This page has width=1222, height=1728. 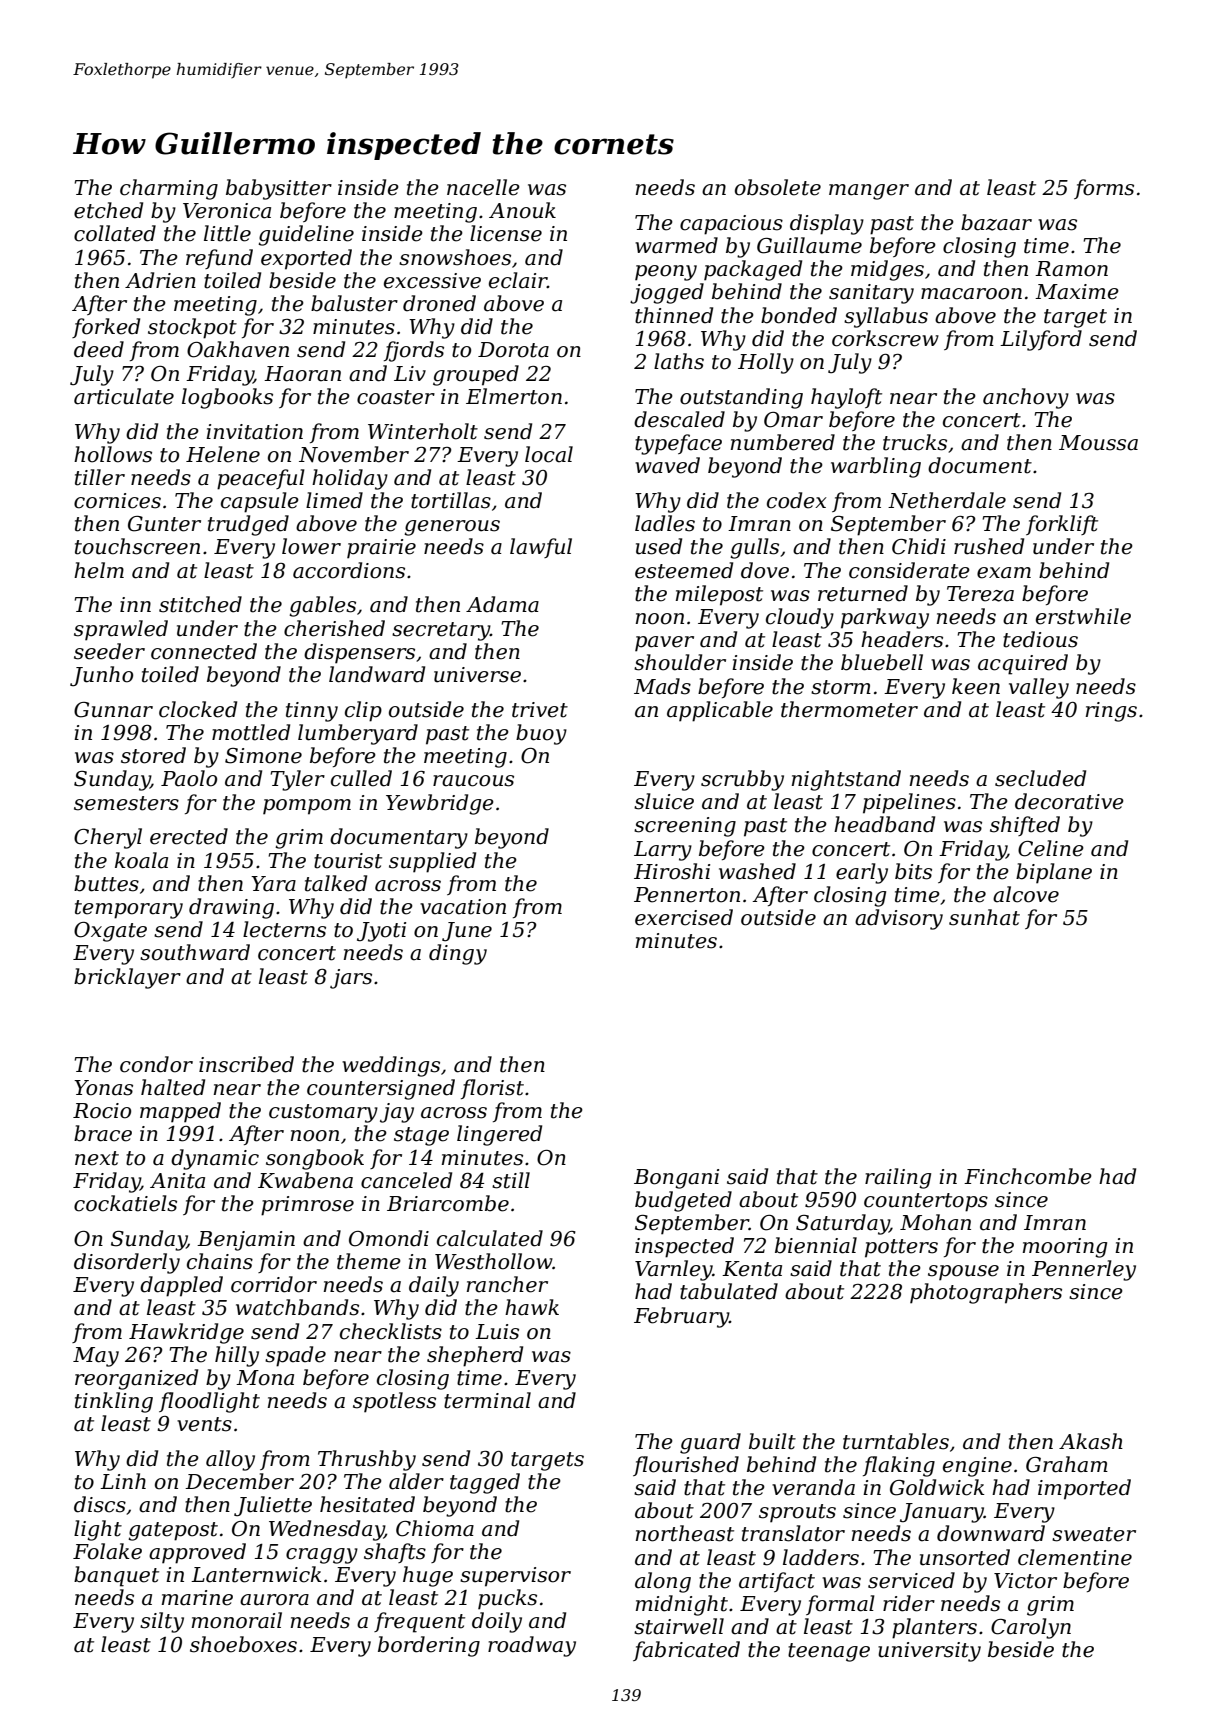 What do you see at coordinates (279, 189) in the page?
I see `babysitter` at bounding box center [279, 189].
